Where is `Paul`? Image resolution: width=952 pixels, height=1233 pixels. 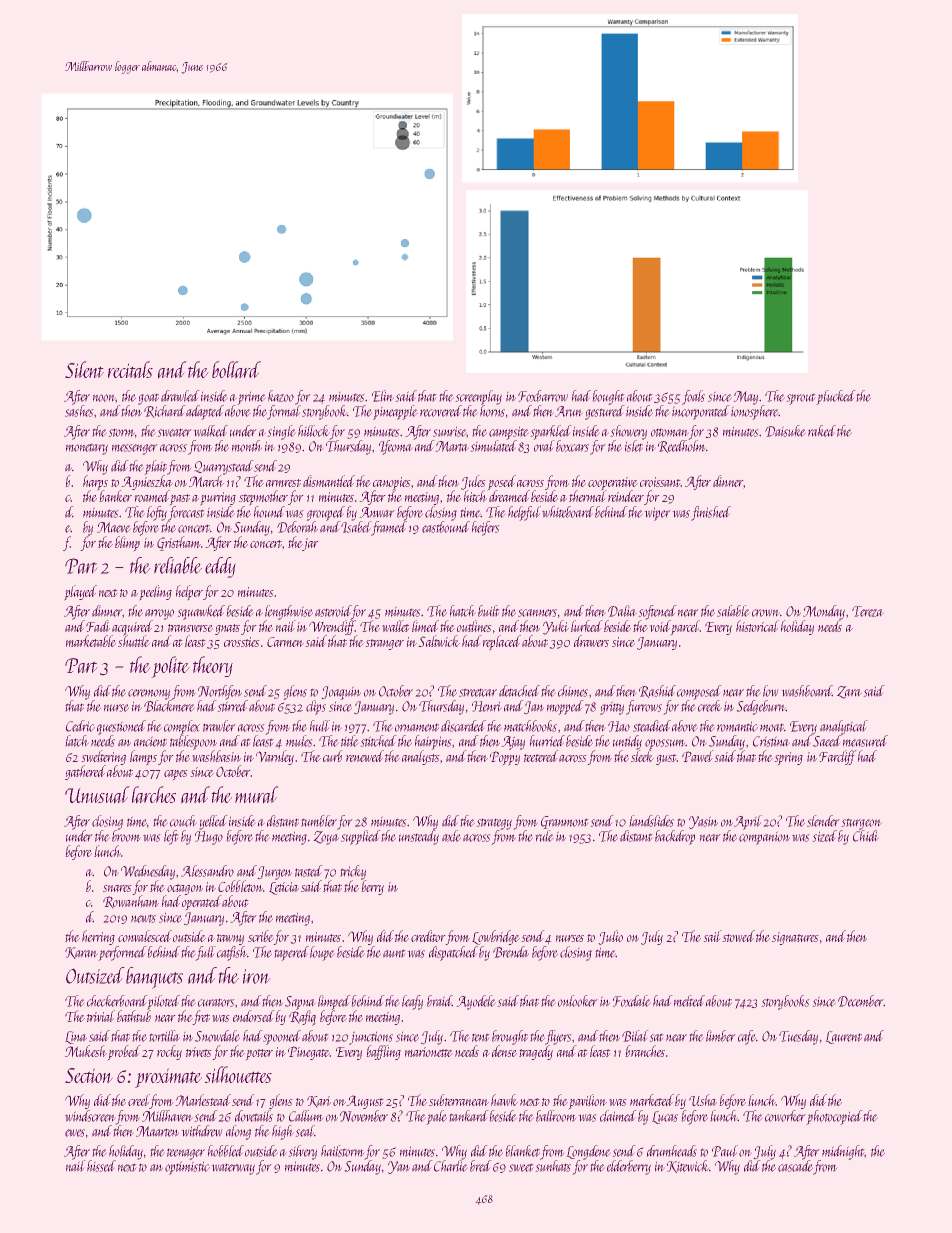 Paul is located at coordinates (725, 1151).
